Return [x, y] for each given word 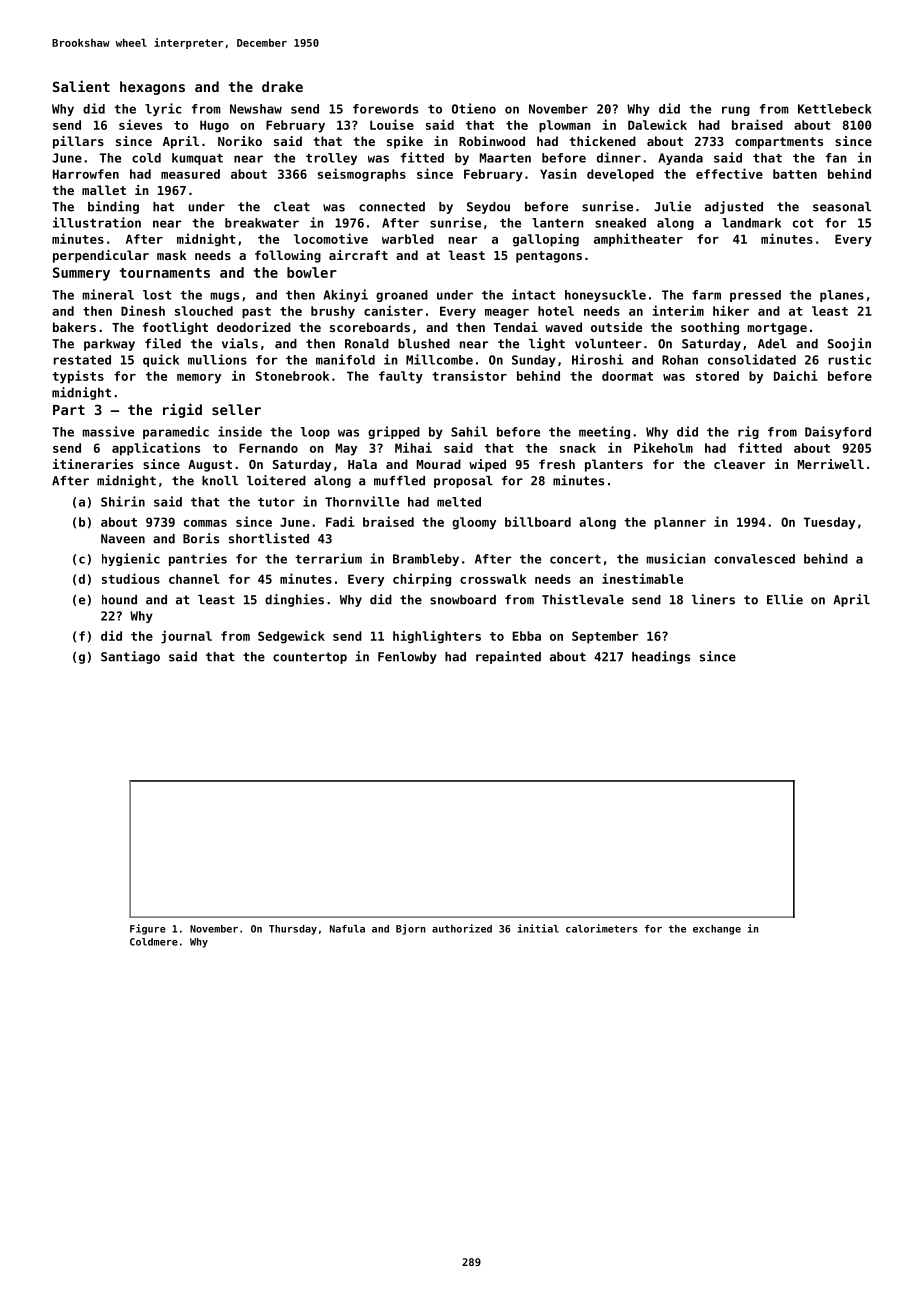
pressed [755, 296]
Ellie [785, 599]
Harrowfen [86, 174]
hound [119, 600]
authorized [462, 928]
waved [563, 327]
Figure [148, 929]
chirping [422, 580]
